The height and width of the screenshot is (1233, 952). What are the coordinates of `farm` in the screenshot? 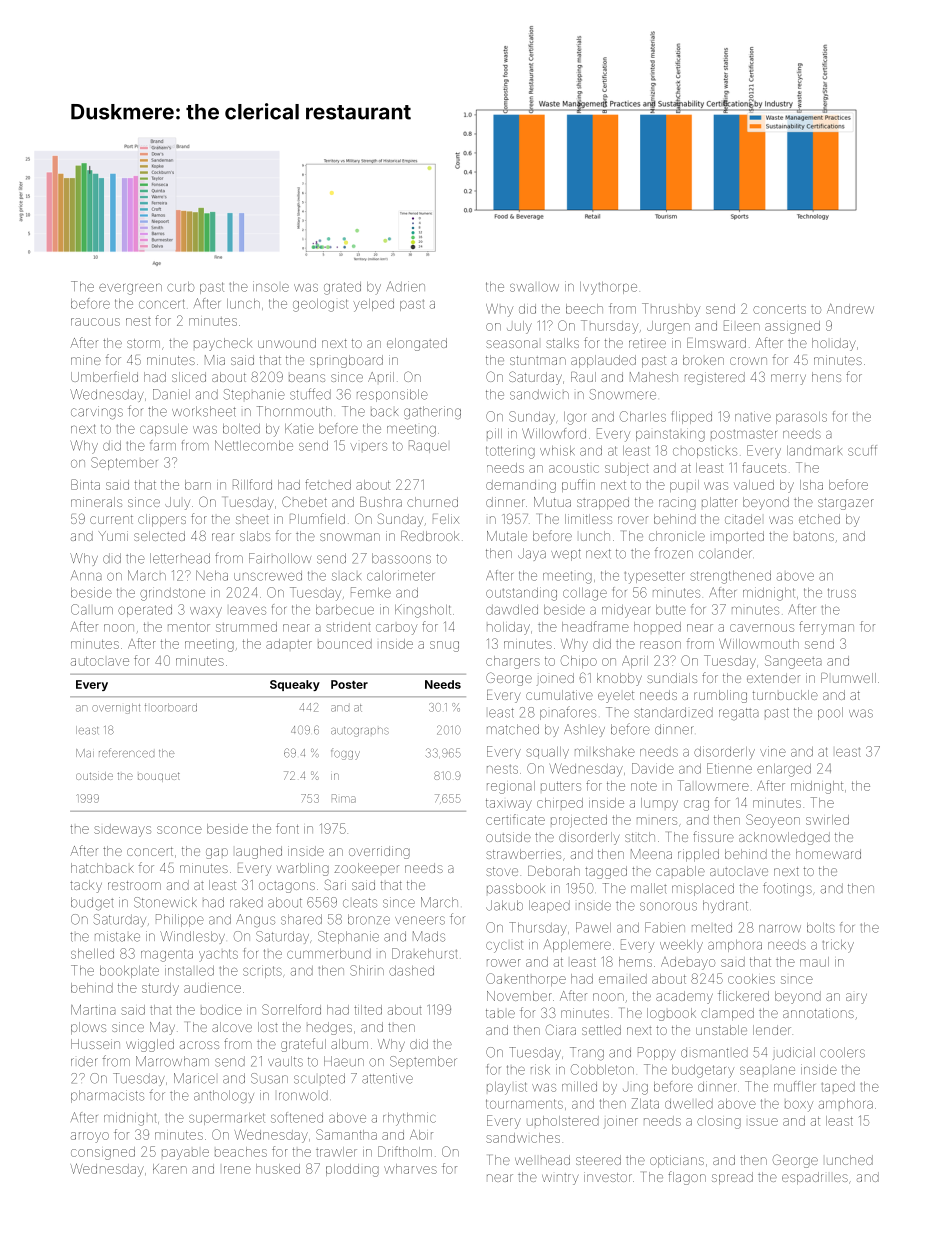 It's located at (163, 445).
